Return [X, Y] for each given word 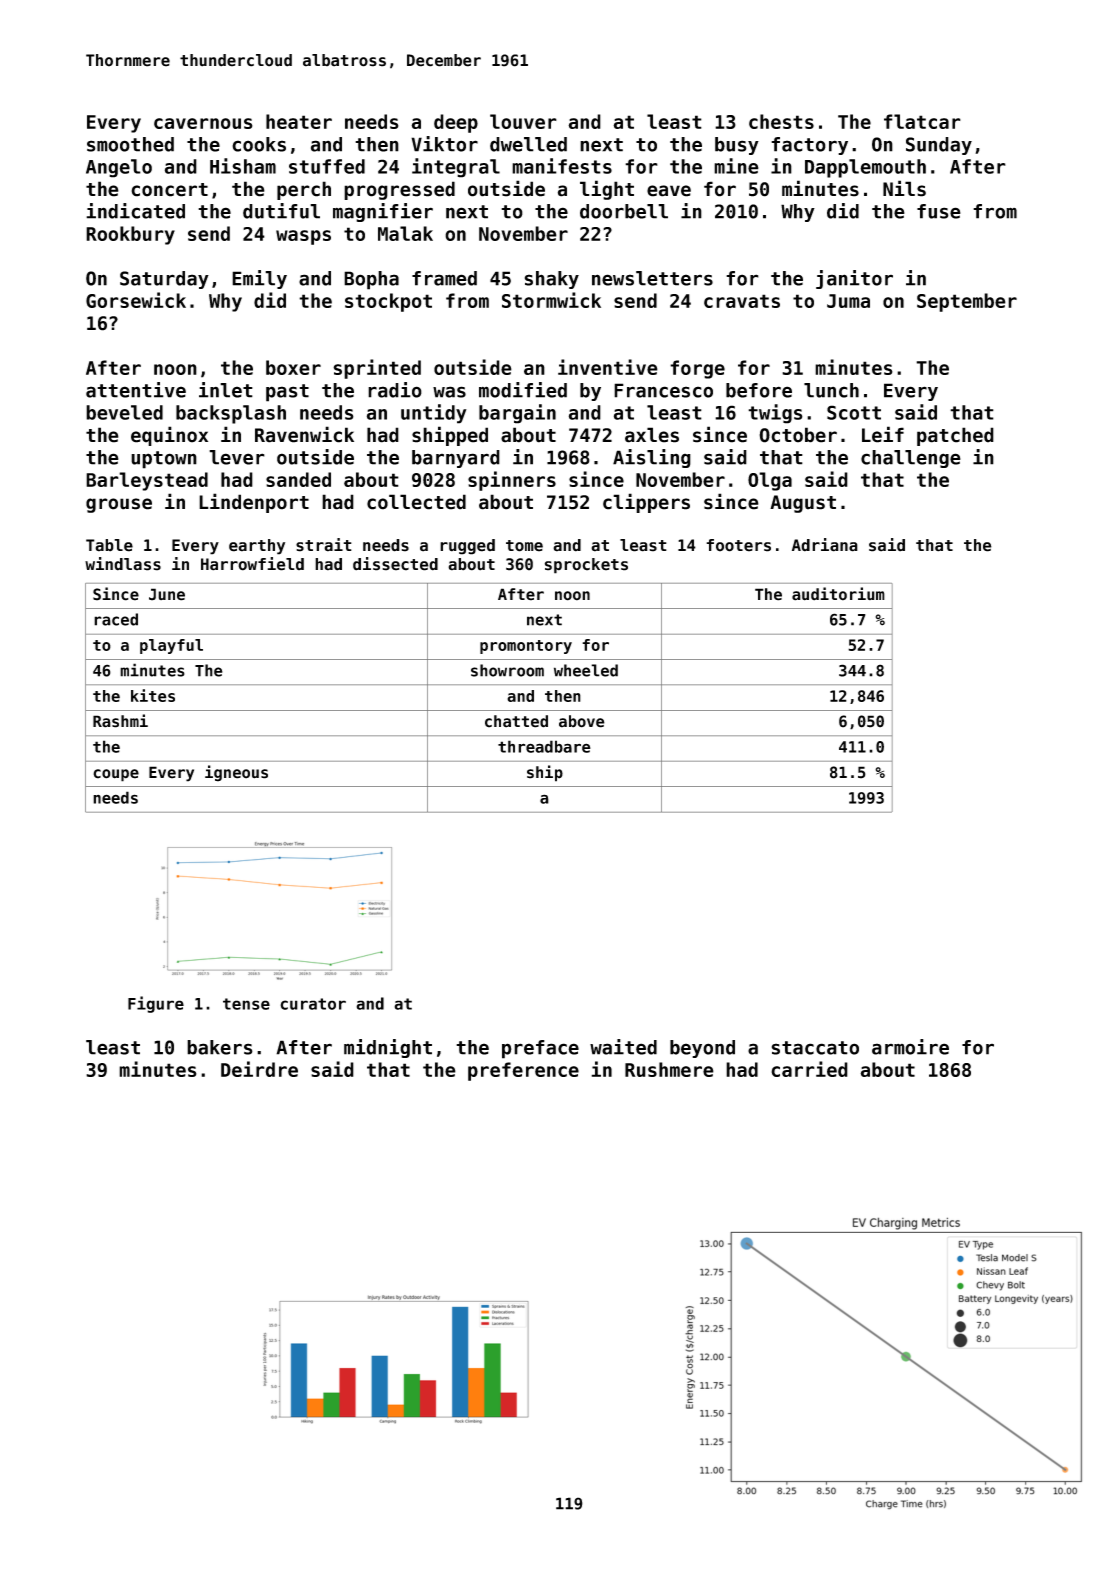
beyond [702, 1049]
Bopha [371, 280]
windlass [123, 564]
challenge [911, 459]
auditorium [838, 594]
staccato [815, 1048]
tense [246, 1004]
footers [738, 545]
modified [523, 390]
